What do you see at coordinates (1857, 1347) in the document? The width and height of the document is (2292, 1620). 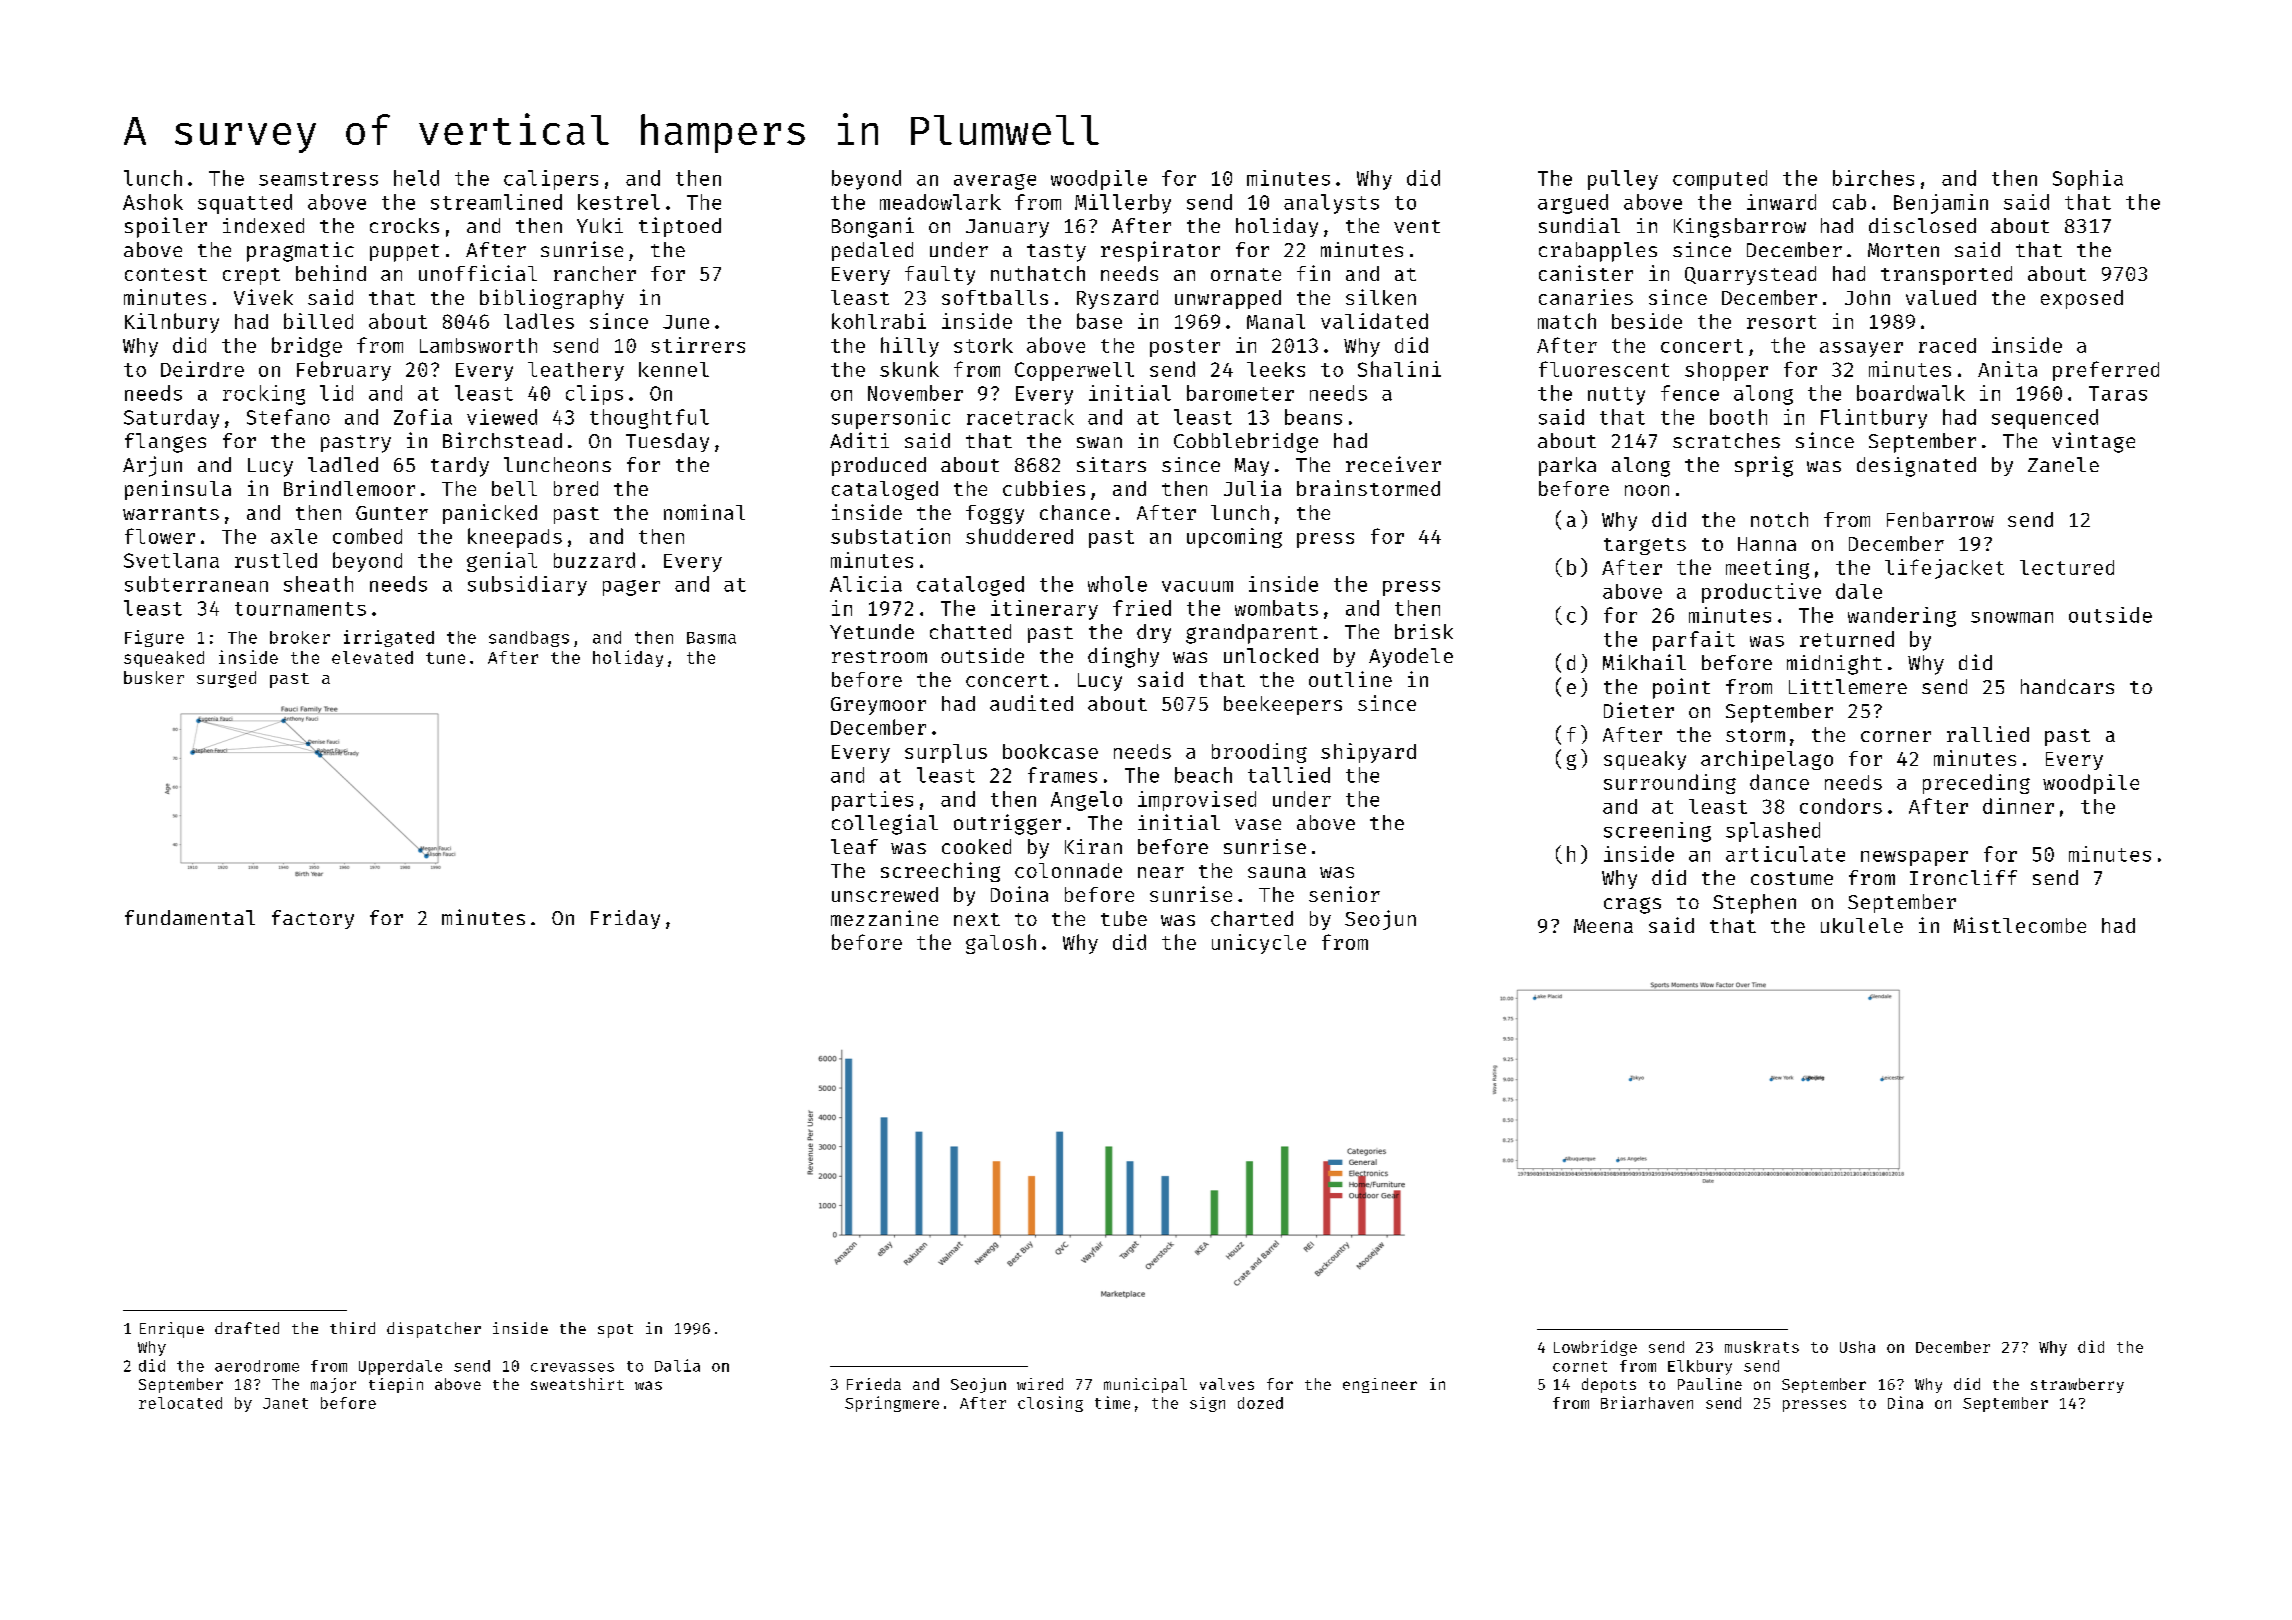 I see `Usha` at bounding box center [1857, 1347].
